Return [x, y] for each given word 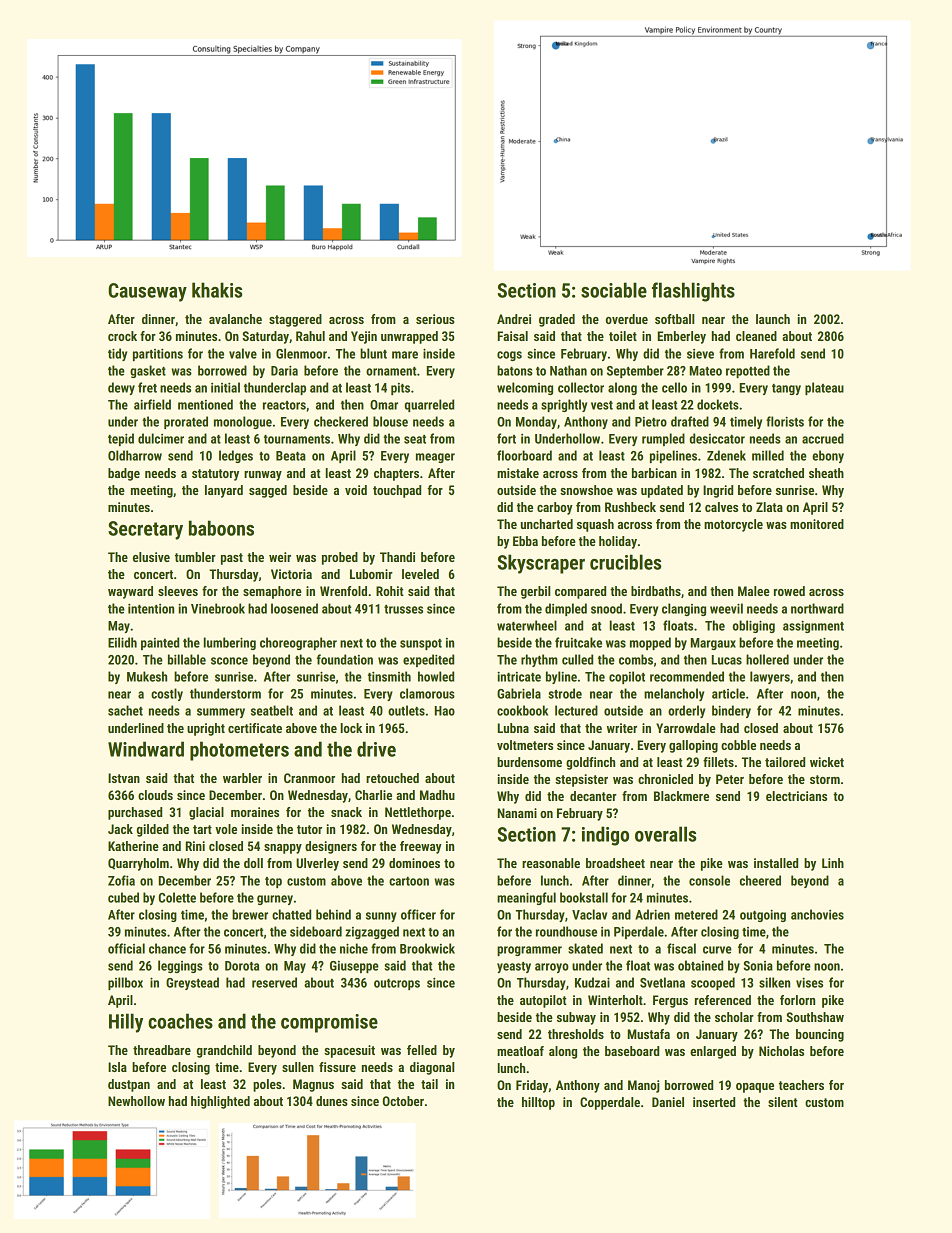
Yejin [364, 337]
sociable [614, 290]
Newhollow [136, 1101]
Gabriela [519, 693]
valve [243, 353]
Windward [146, 749]
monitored [817, 524]
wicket [827, 762]
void [356, 490]
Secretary [145, 530]
